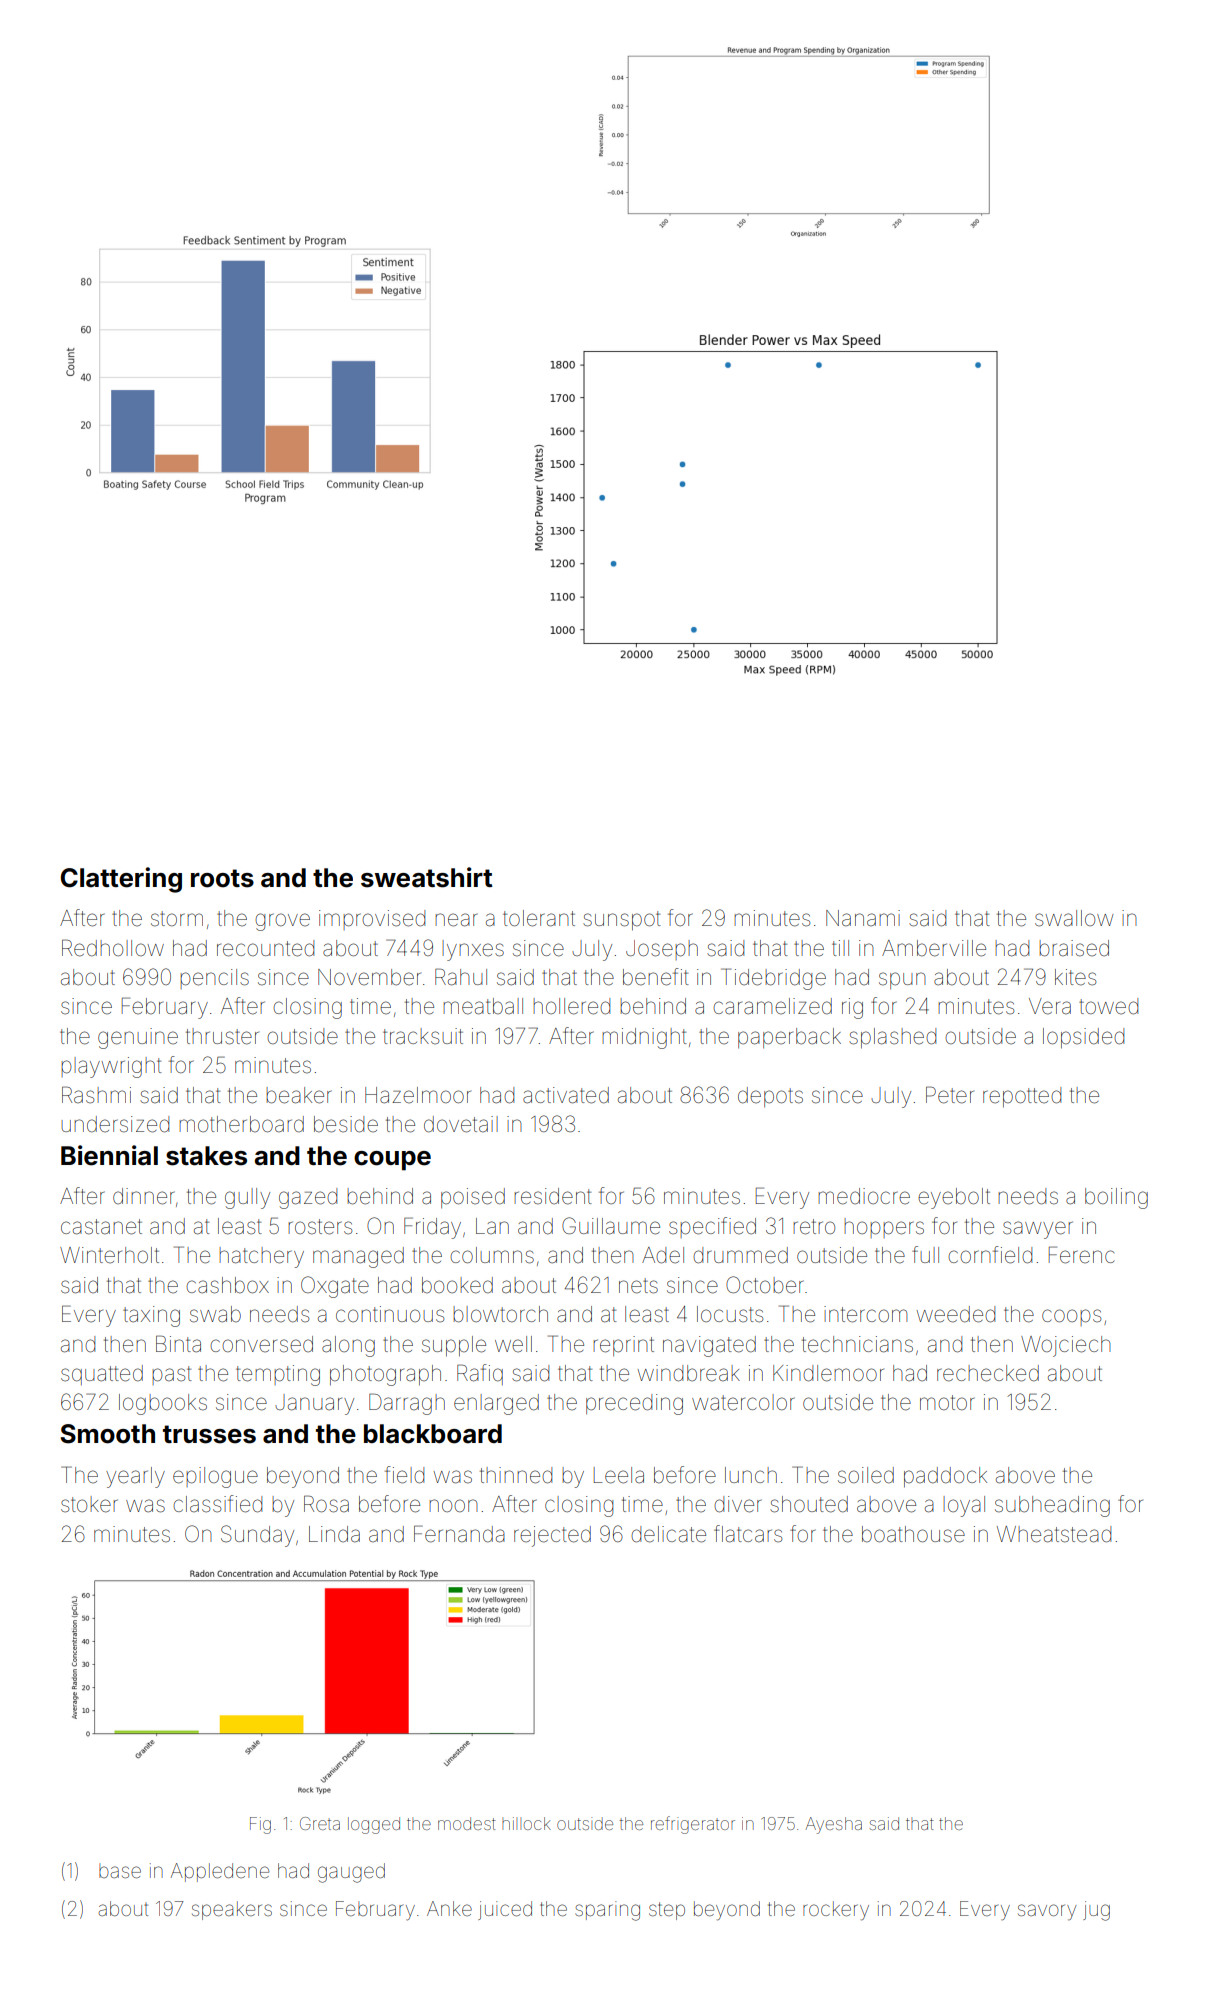 The image size is (1212, 1997). I want to click on savory, so click(1047, 1912).
